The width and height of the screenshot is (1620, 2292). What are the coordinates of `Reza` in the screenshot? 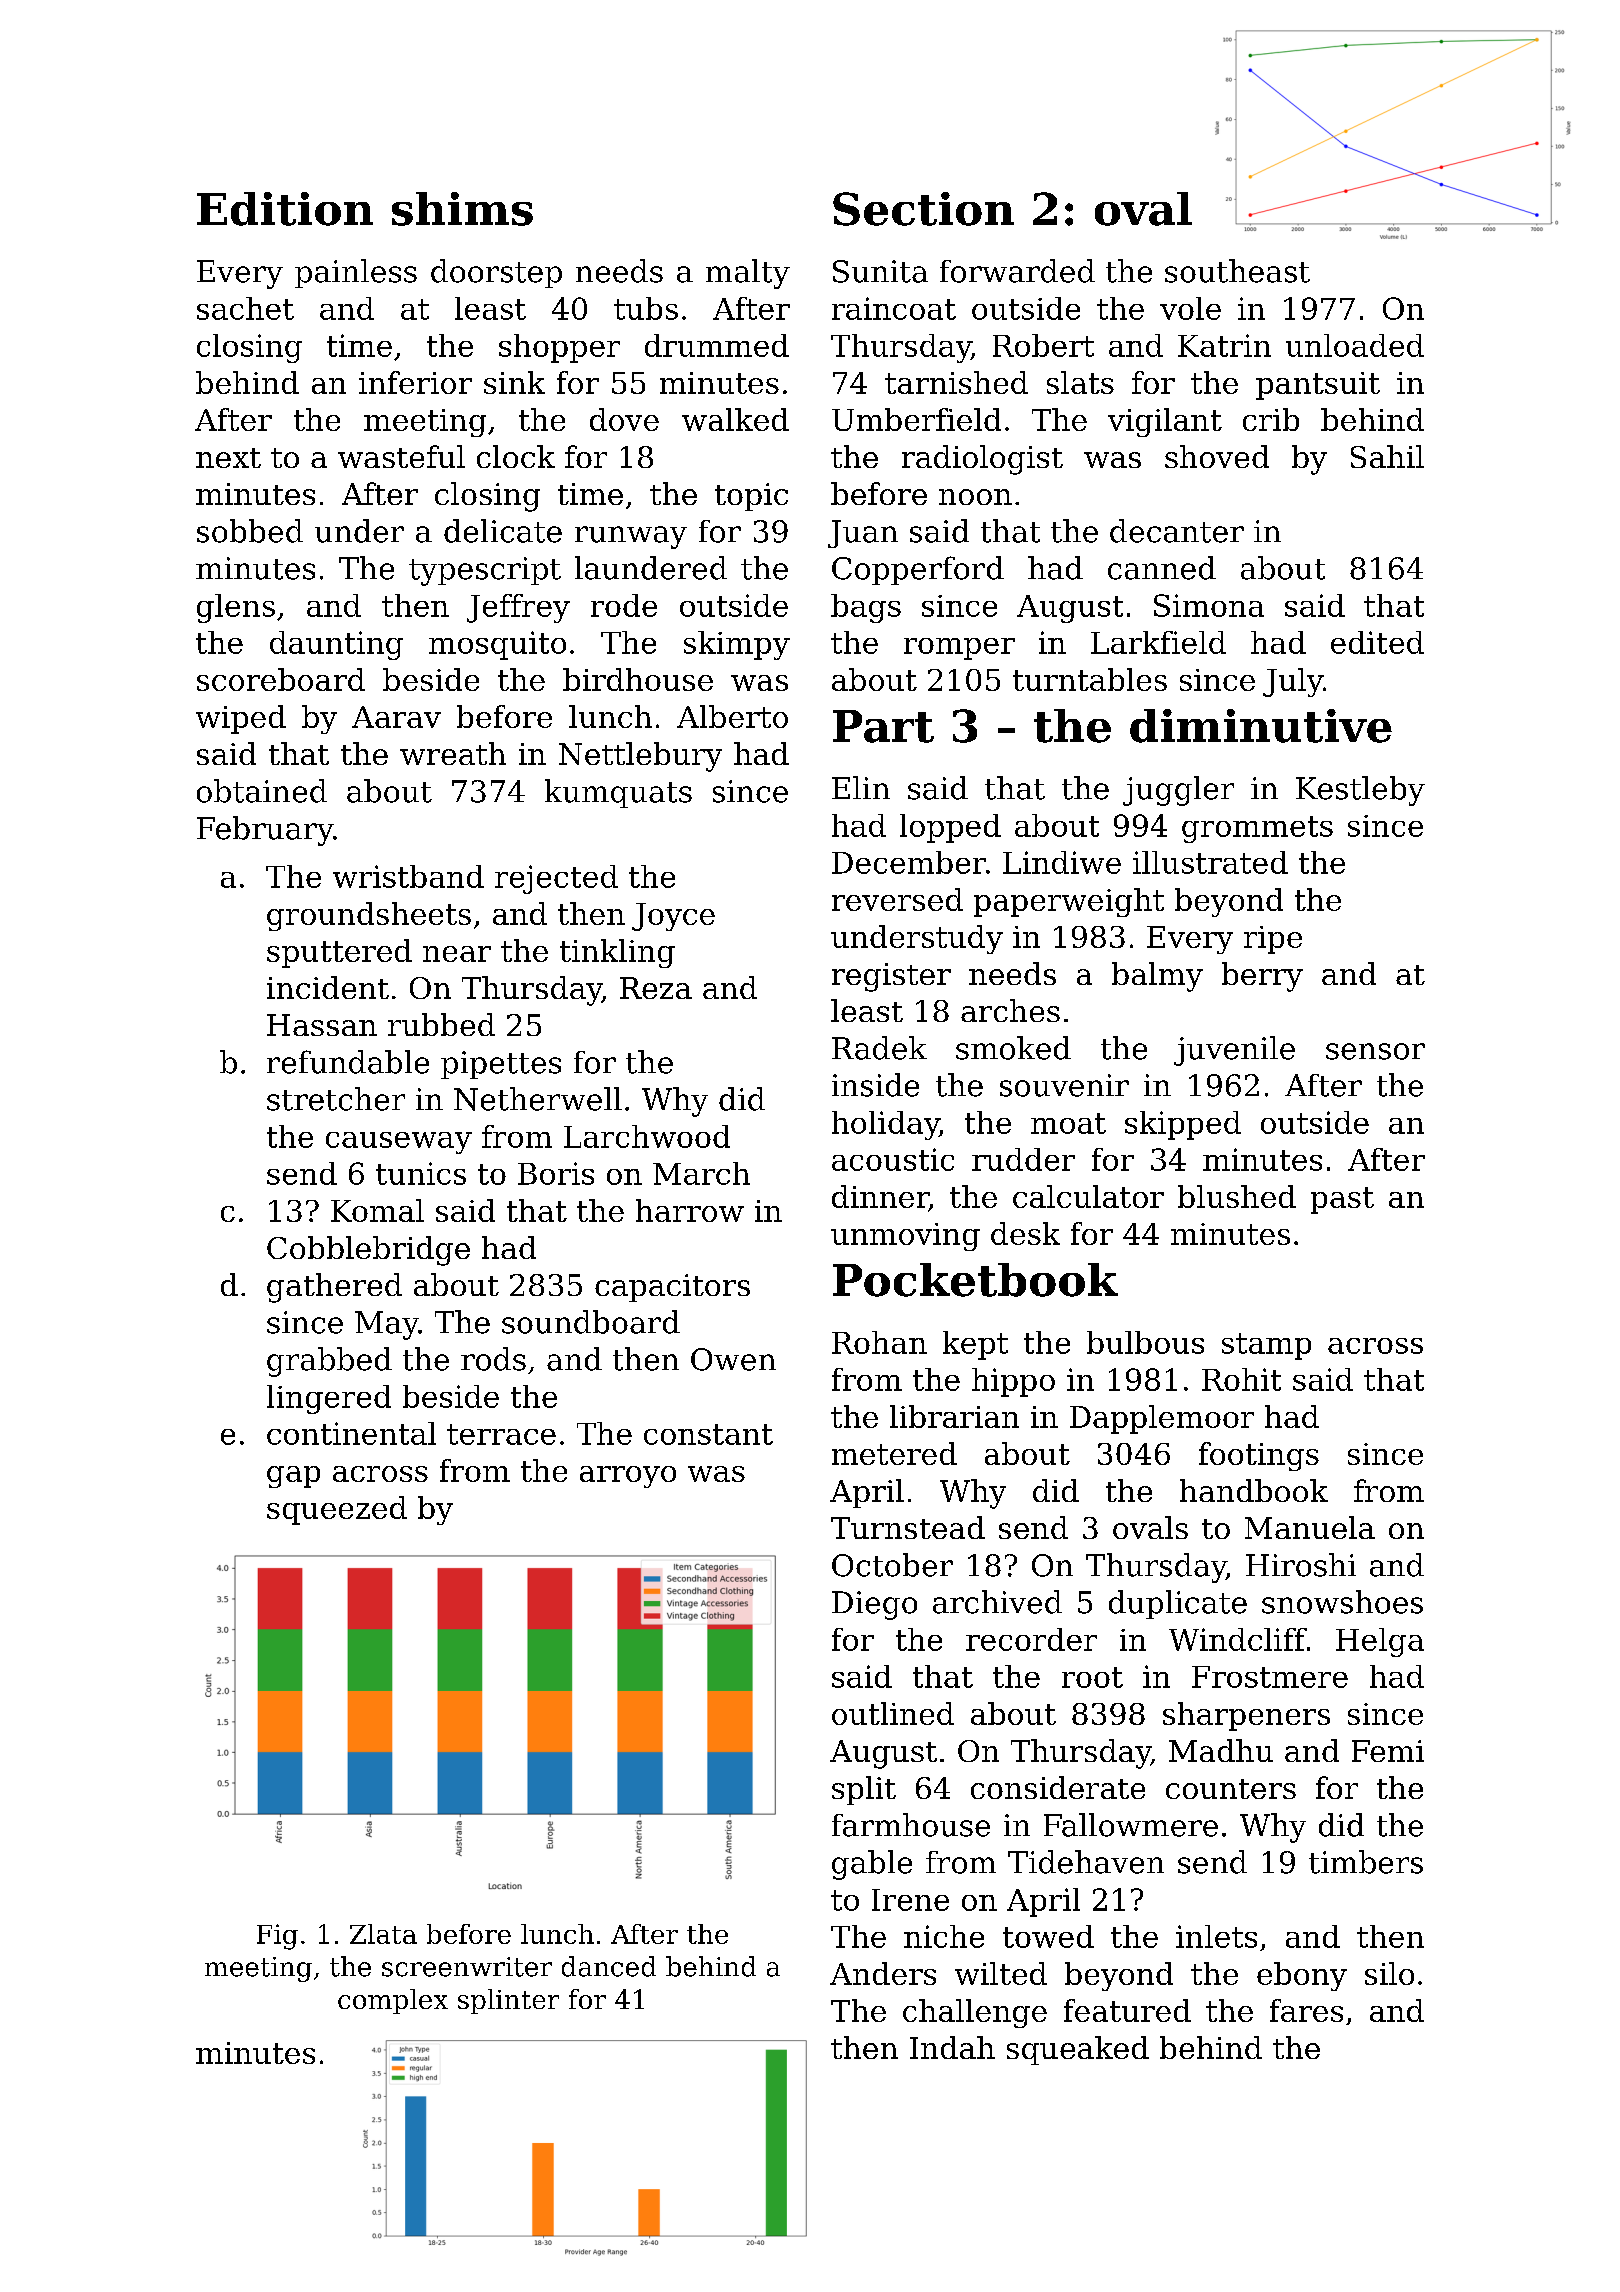 It's located at (656, 988).
